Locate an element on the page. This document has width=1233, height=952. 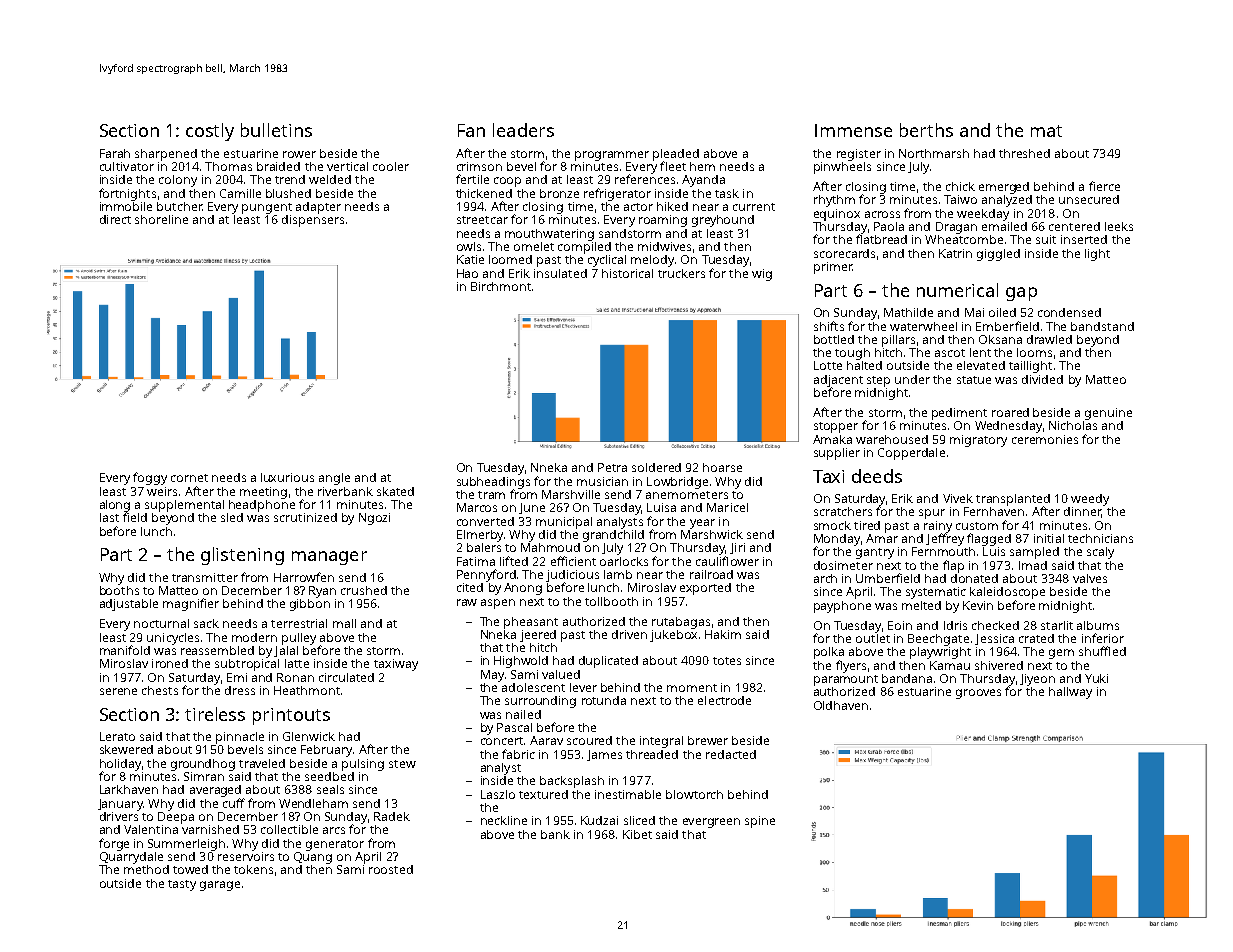
dispensers is located at coordinates (313, 221).
